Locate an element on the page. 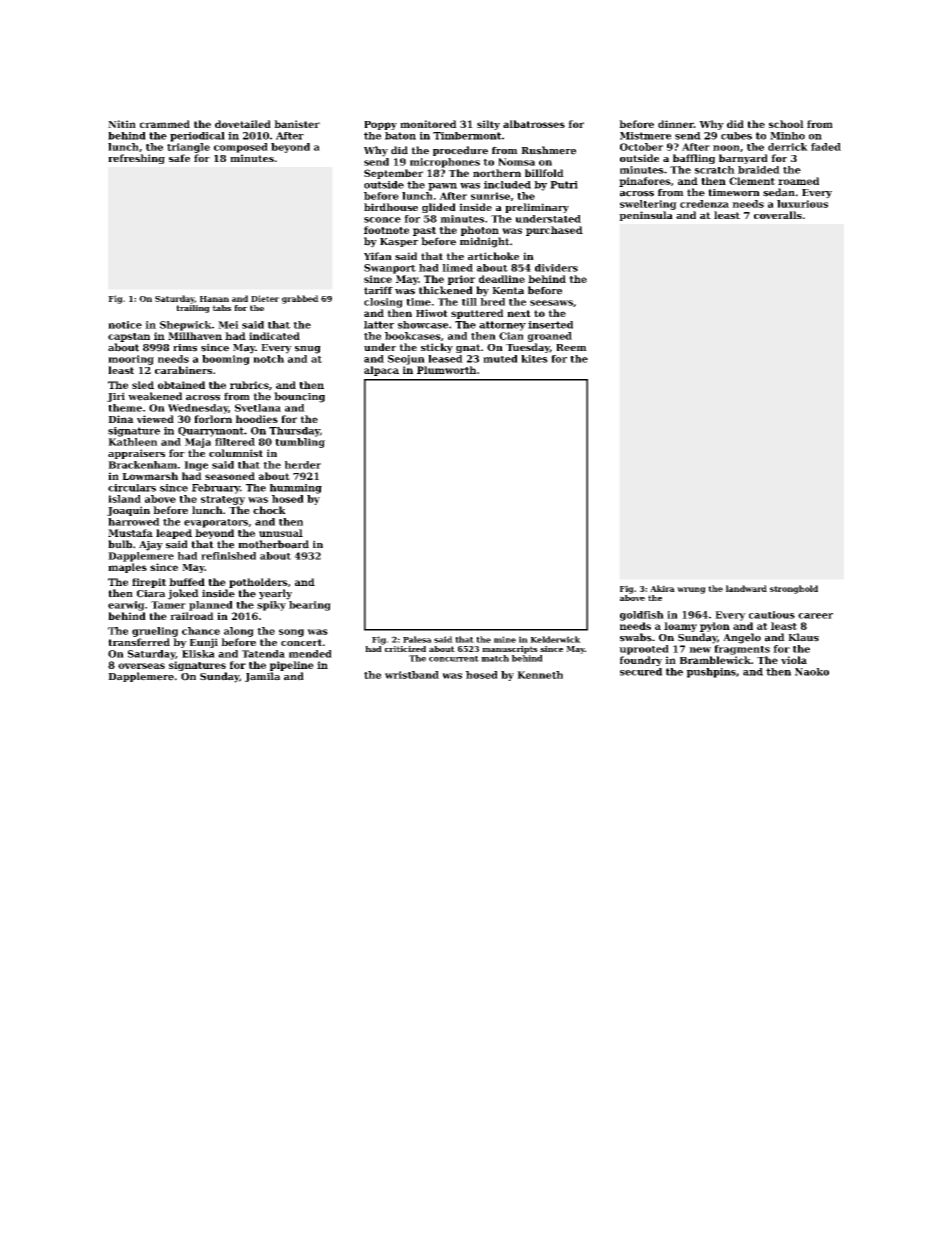 The width and height of the page is (952, 1233). dinner is located at coordinates (676, 124).
